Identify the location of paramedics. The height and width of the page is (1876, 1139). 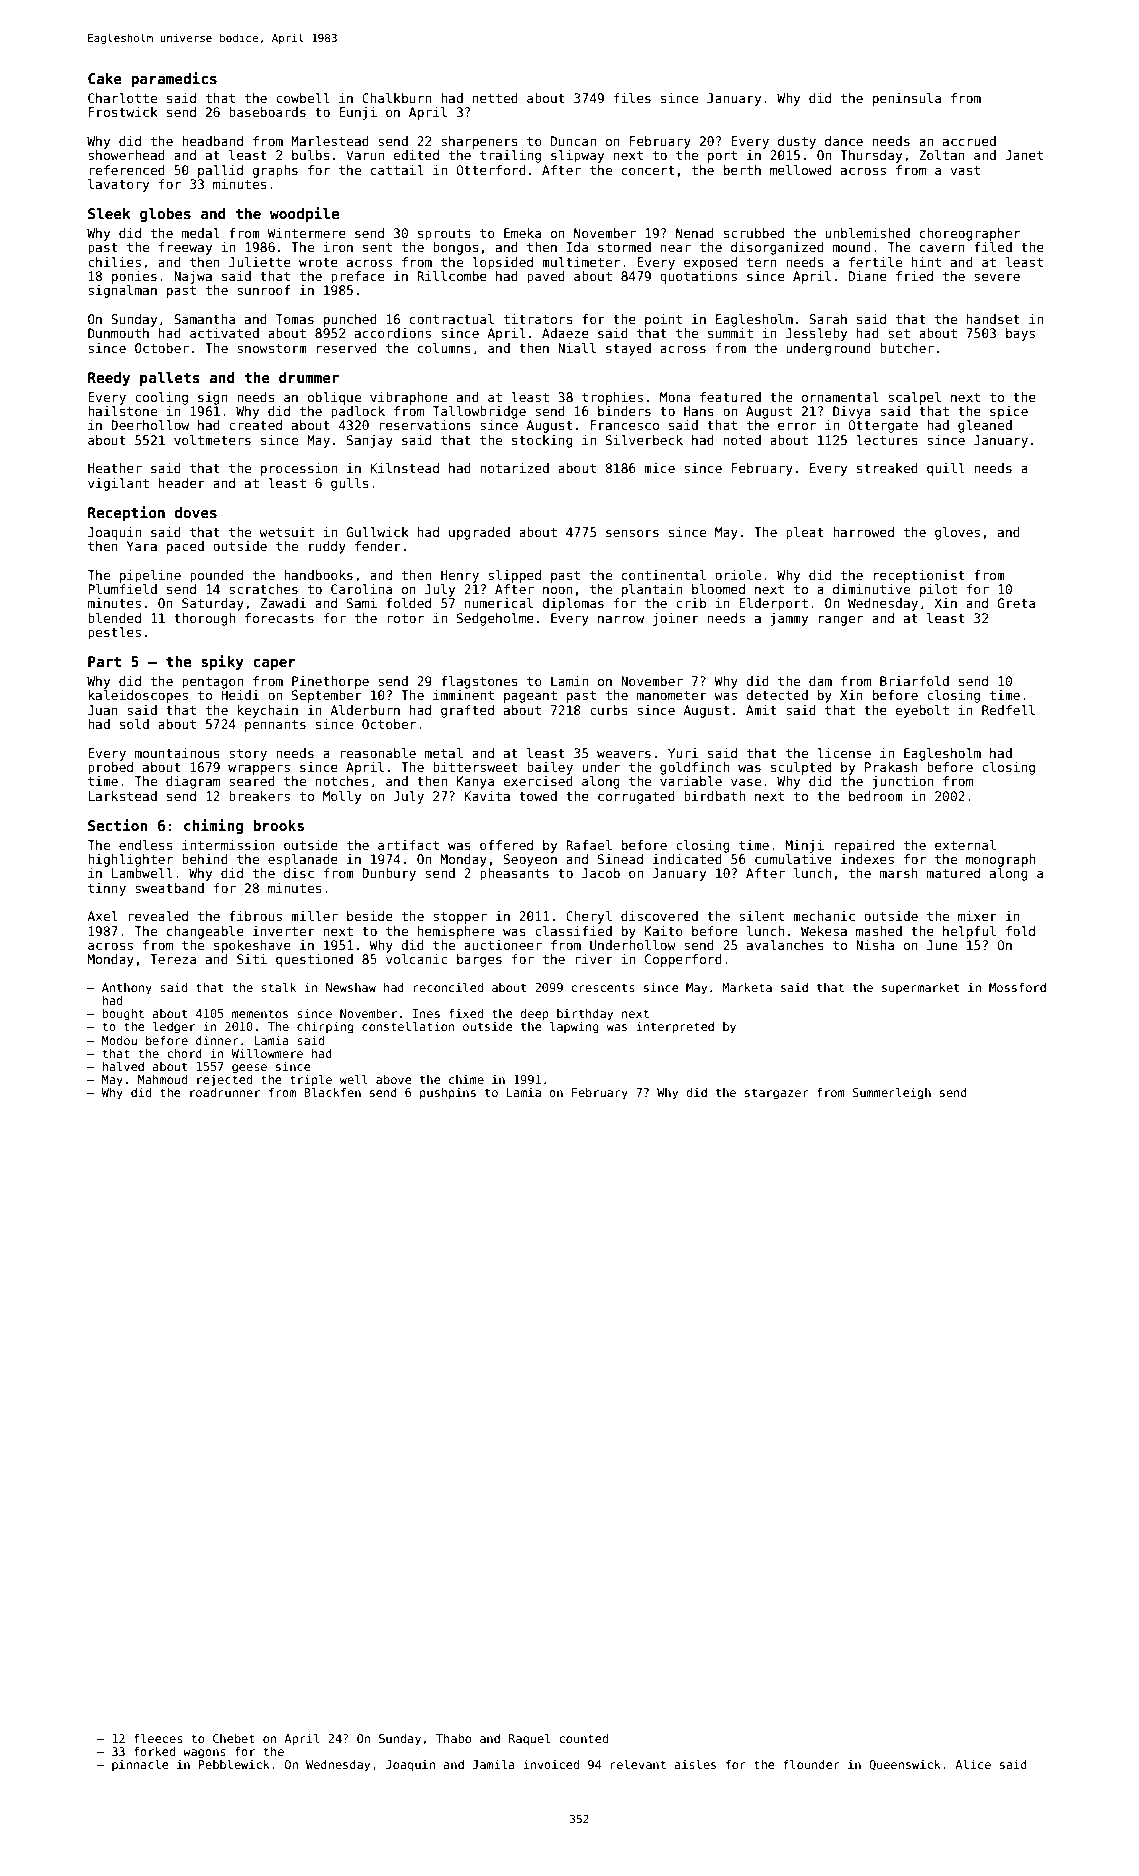
(174, 79).
